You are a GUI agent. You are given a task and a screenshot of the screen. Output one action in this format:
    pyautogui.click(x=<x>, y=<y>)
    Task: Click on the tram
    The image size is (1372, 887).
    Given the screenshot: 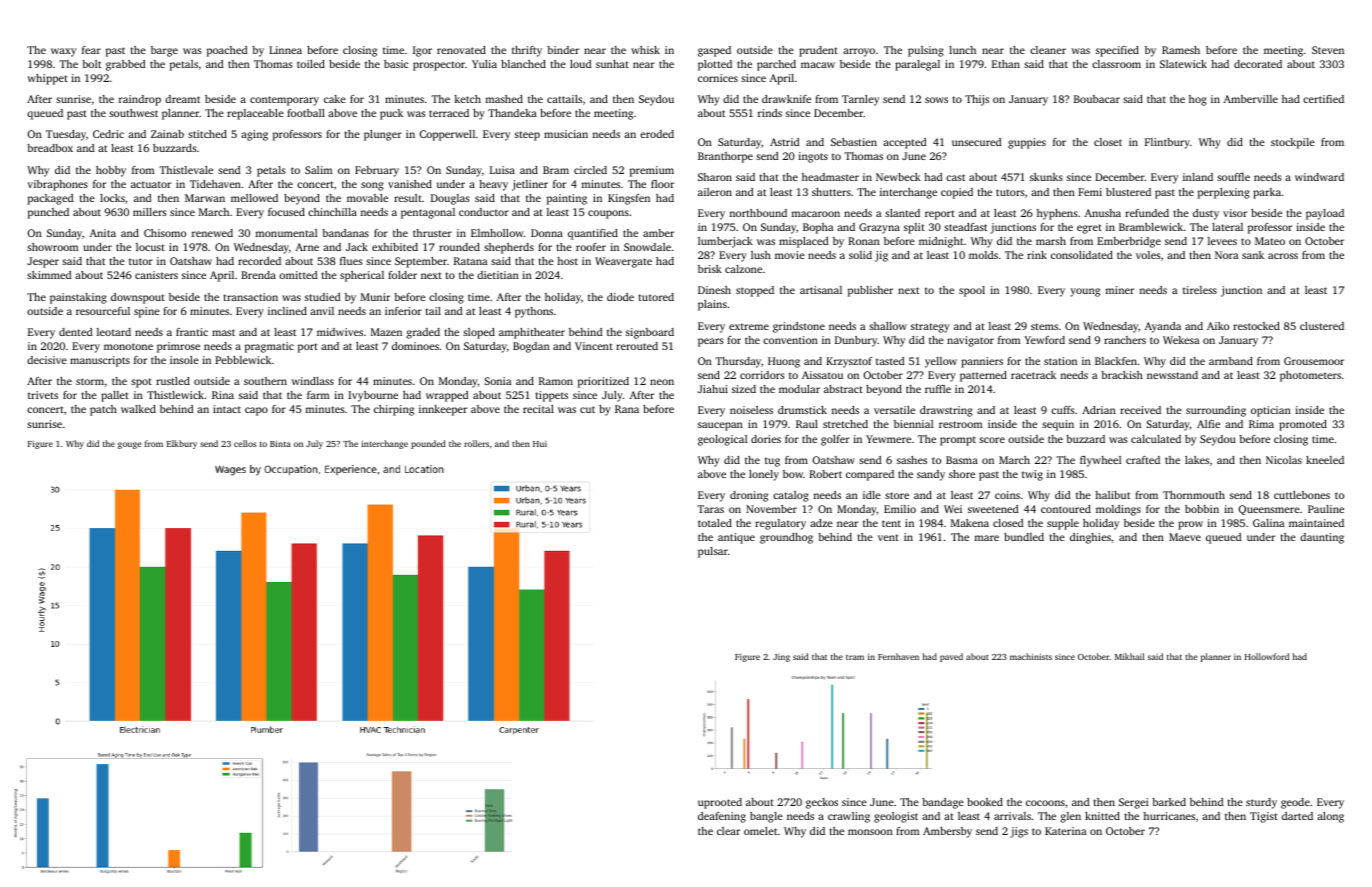 What is the action you would take?
    pyautogui.click(x=855, y=657)
